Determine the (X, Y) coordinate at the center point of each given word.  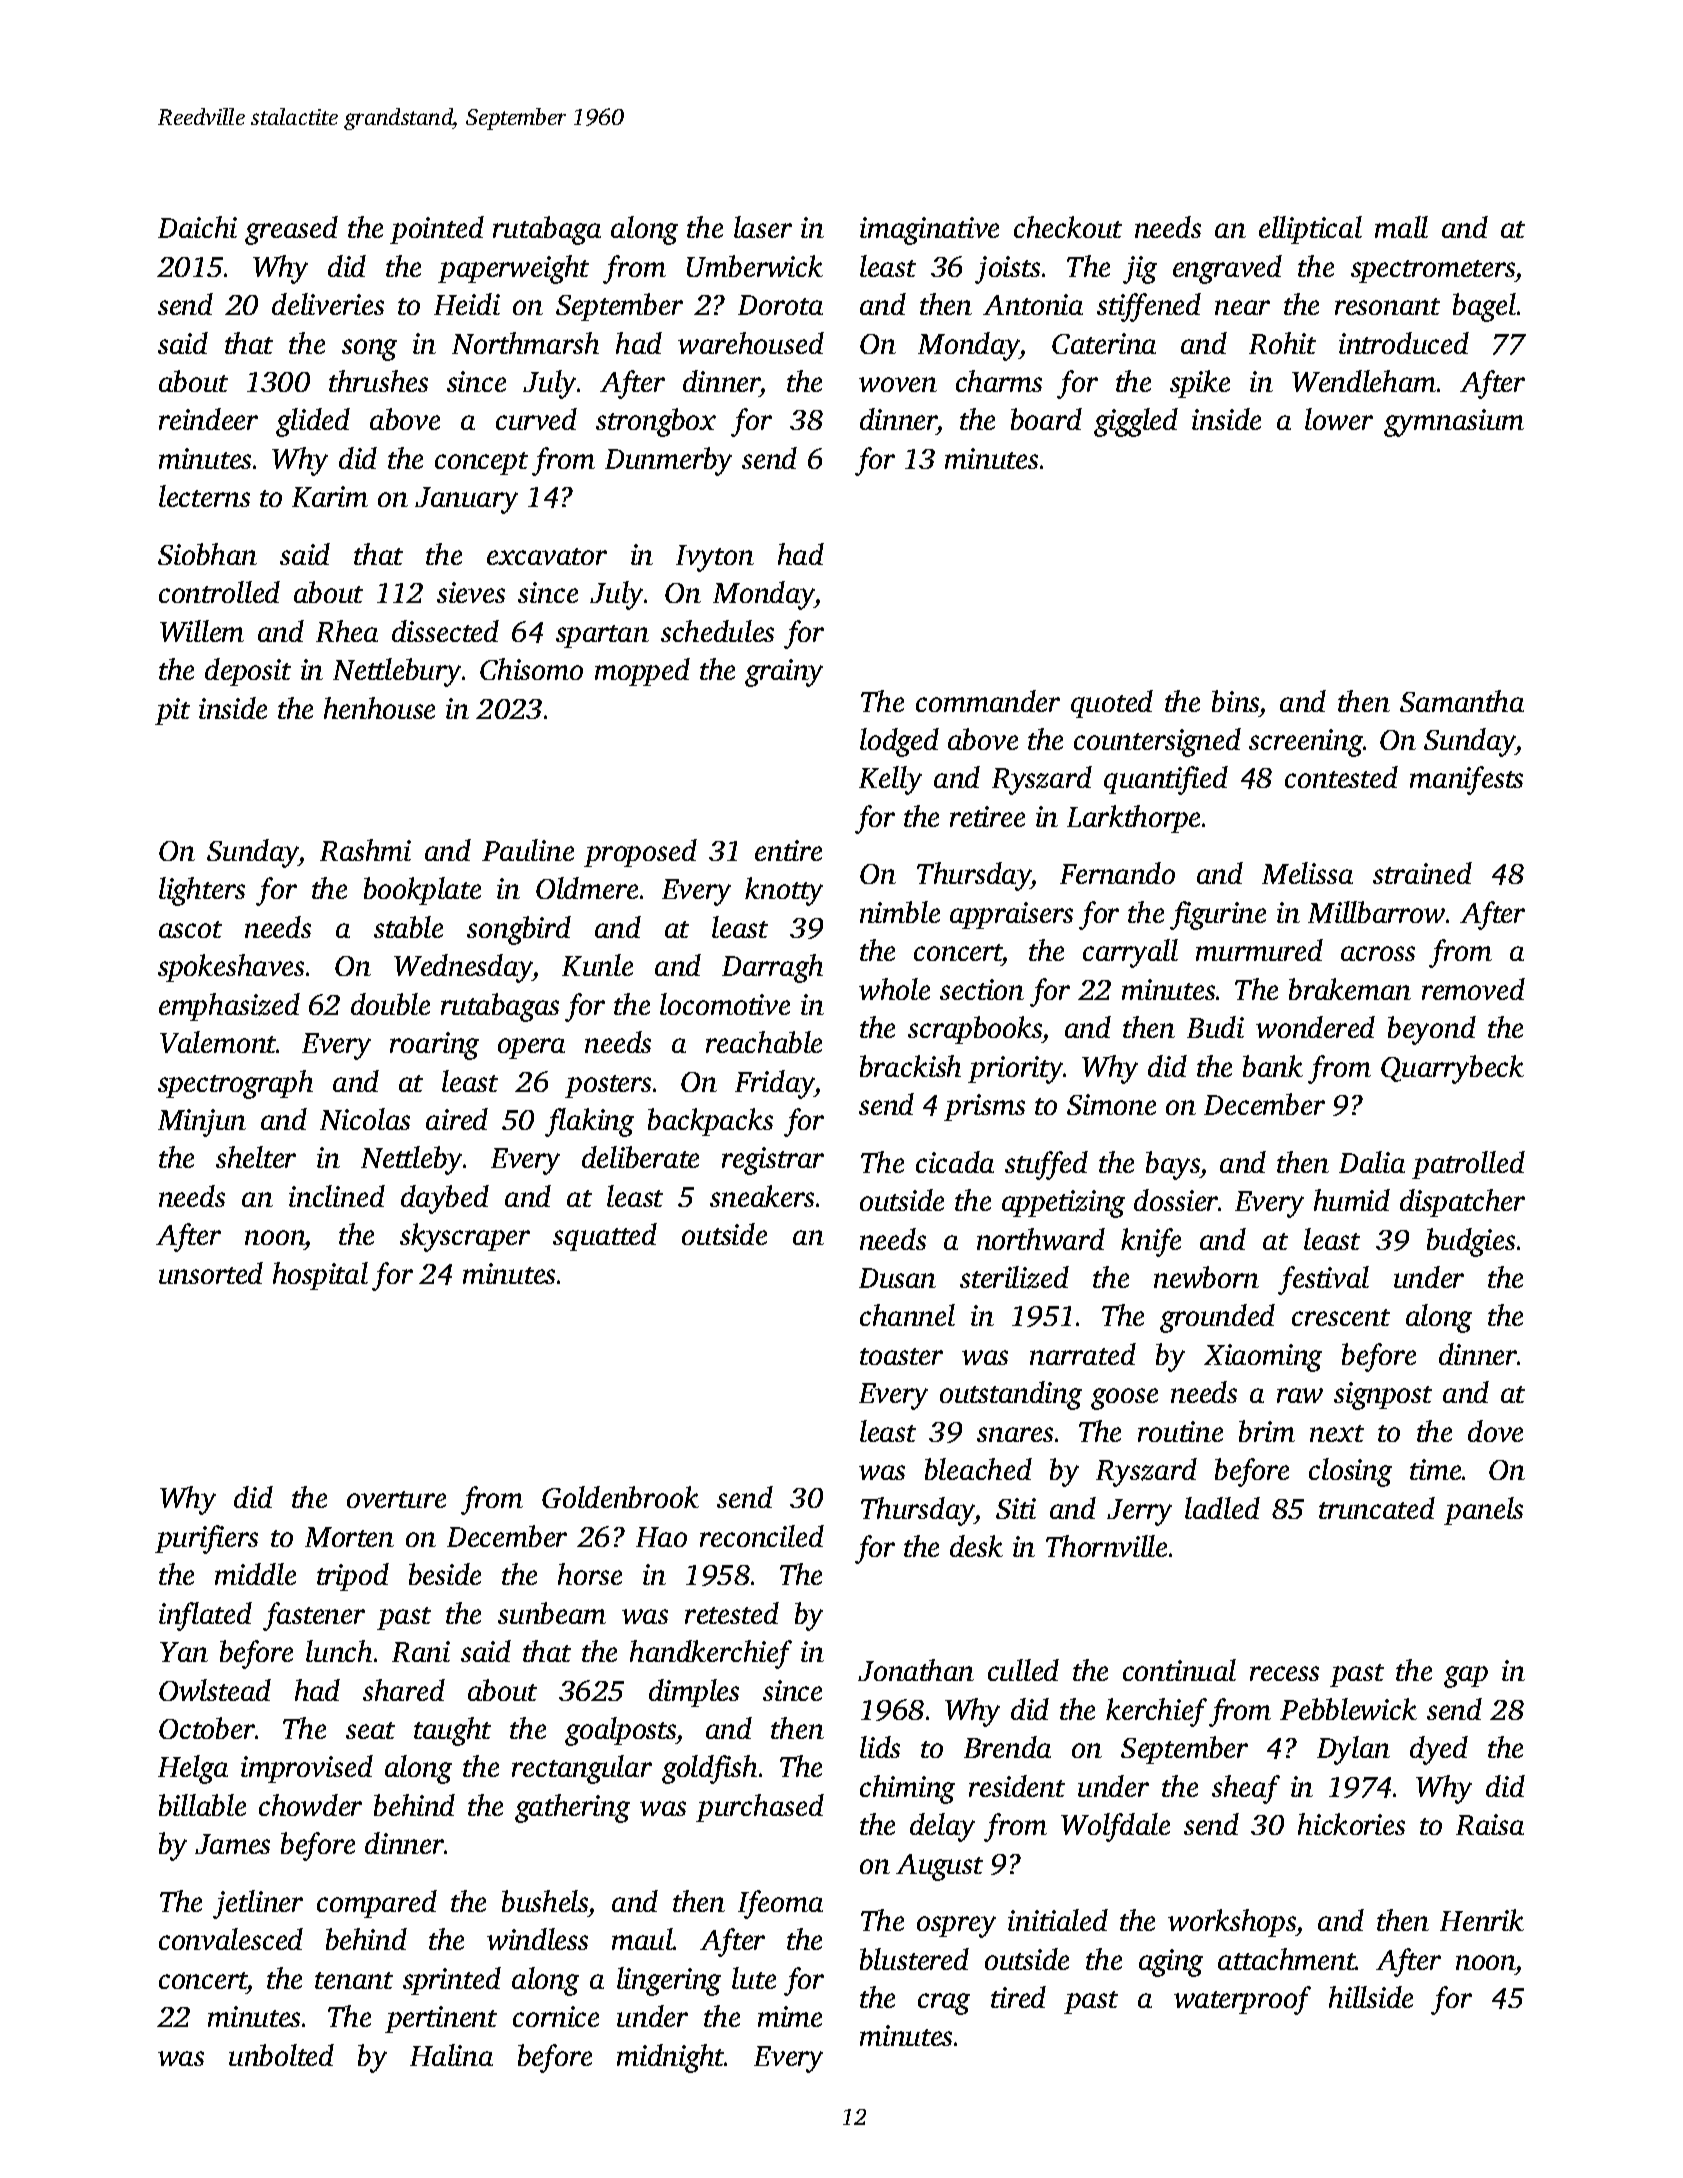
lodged (899, 742)
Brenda (1007, 1747)
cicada (955, 1162)
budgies (1471, 1242)
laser (763, 227)
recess (1284, 1673)
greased (291, 230)
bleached (978, 1469)
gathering (572, 1808)
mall (1401, 227)
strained (1422, 873)
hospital (320, 1276)
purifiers (206, 1539)
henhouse (379, 708)
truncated (1377, 1508)
